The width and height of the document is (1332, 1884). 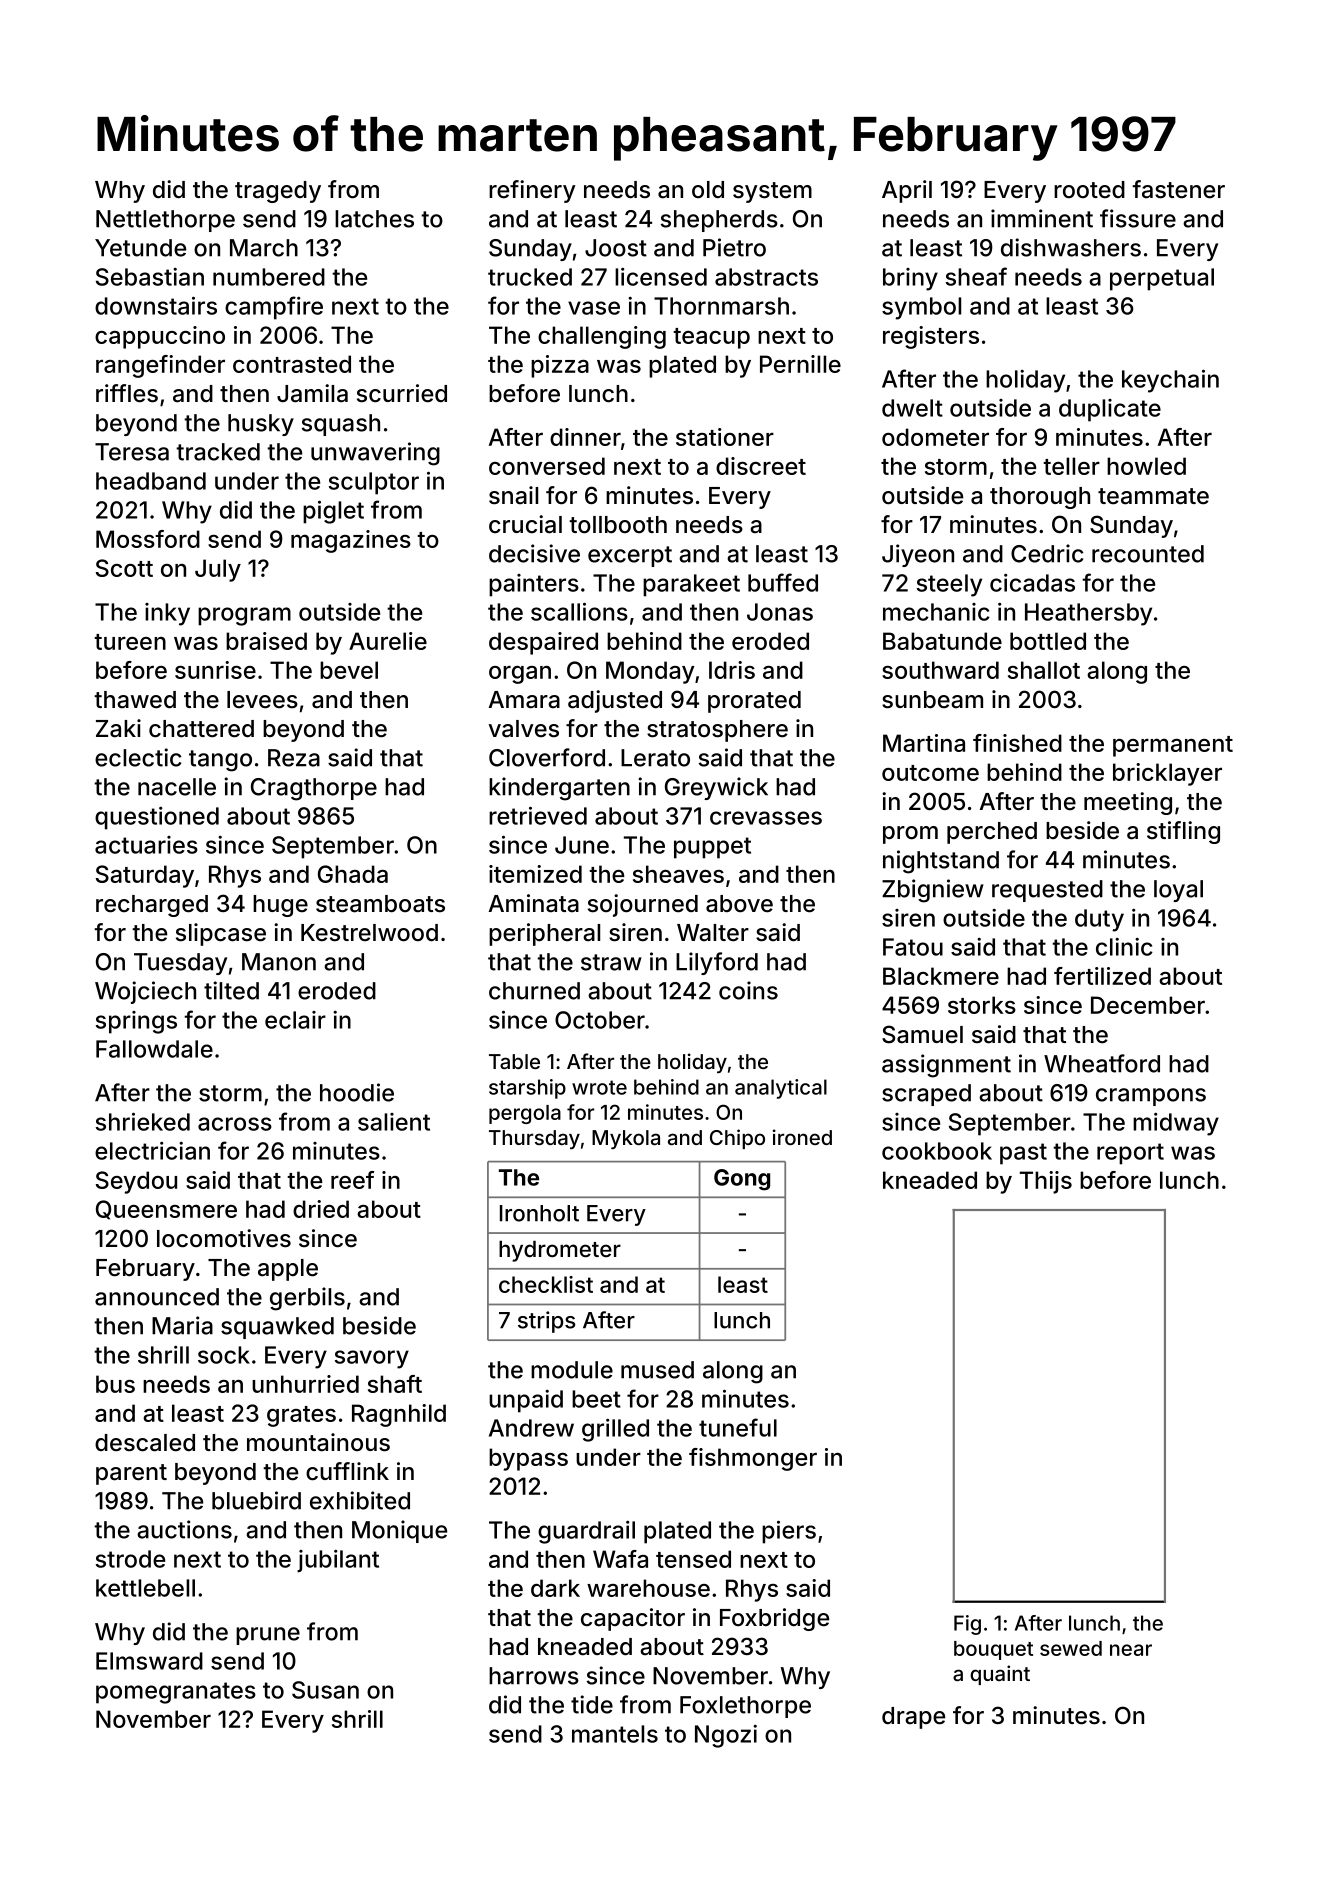 I want to click on near, so click(x=1131, y=1650).
